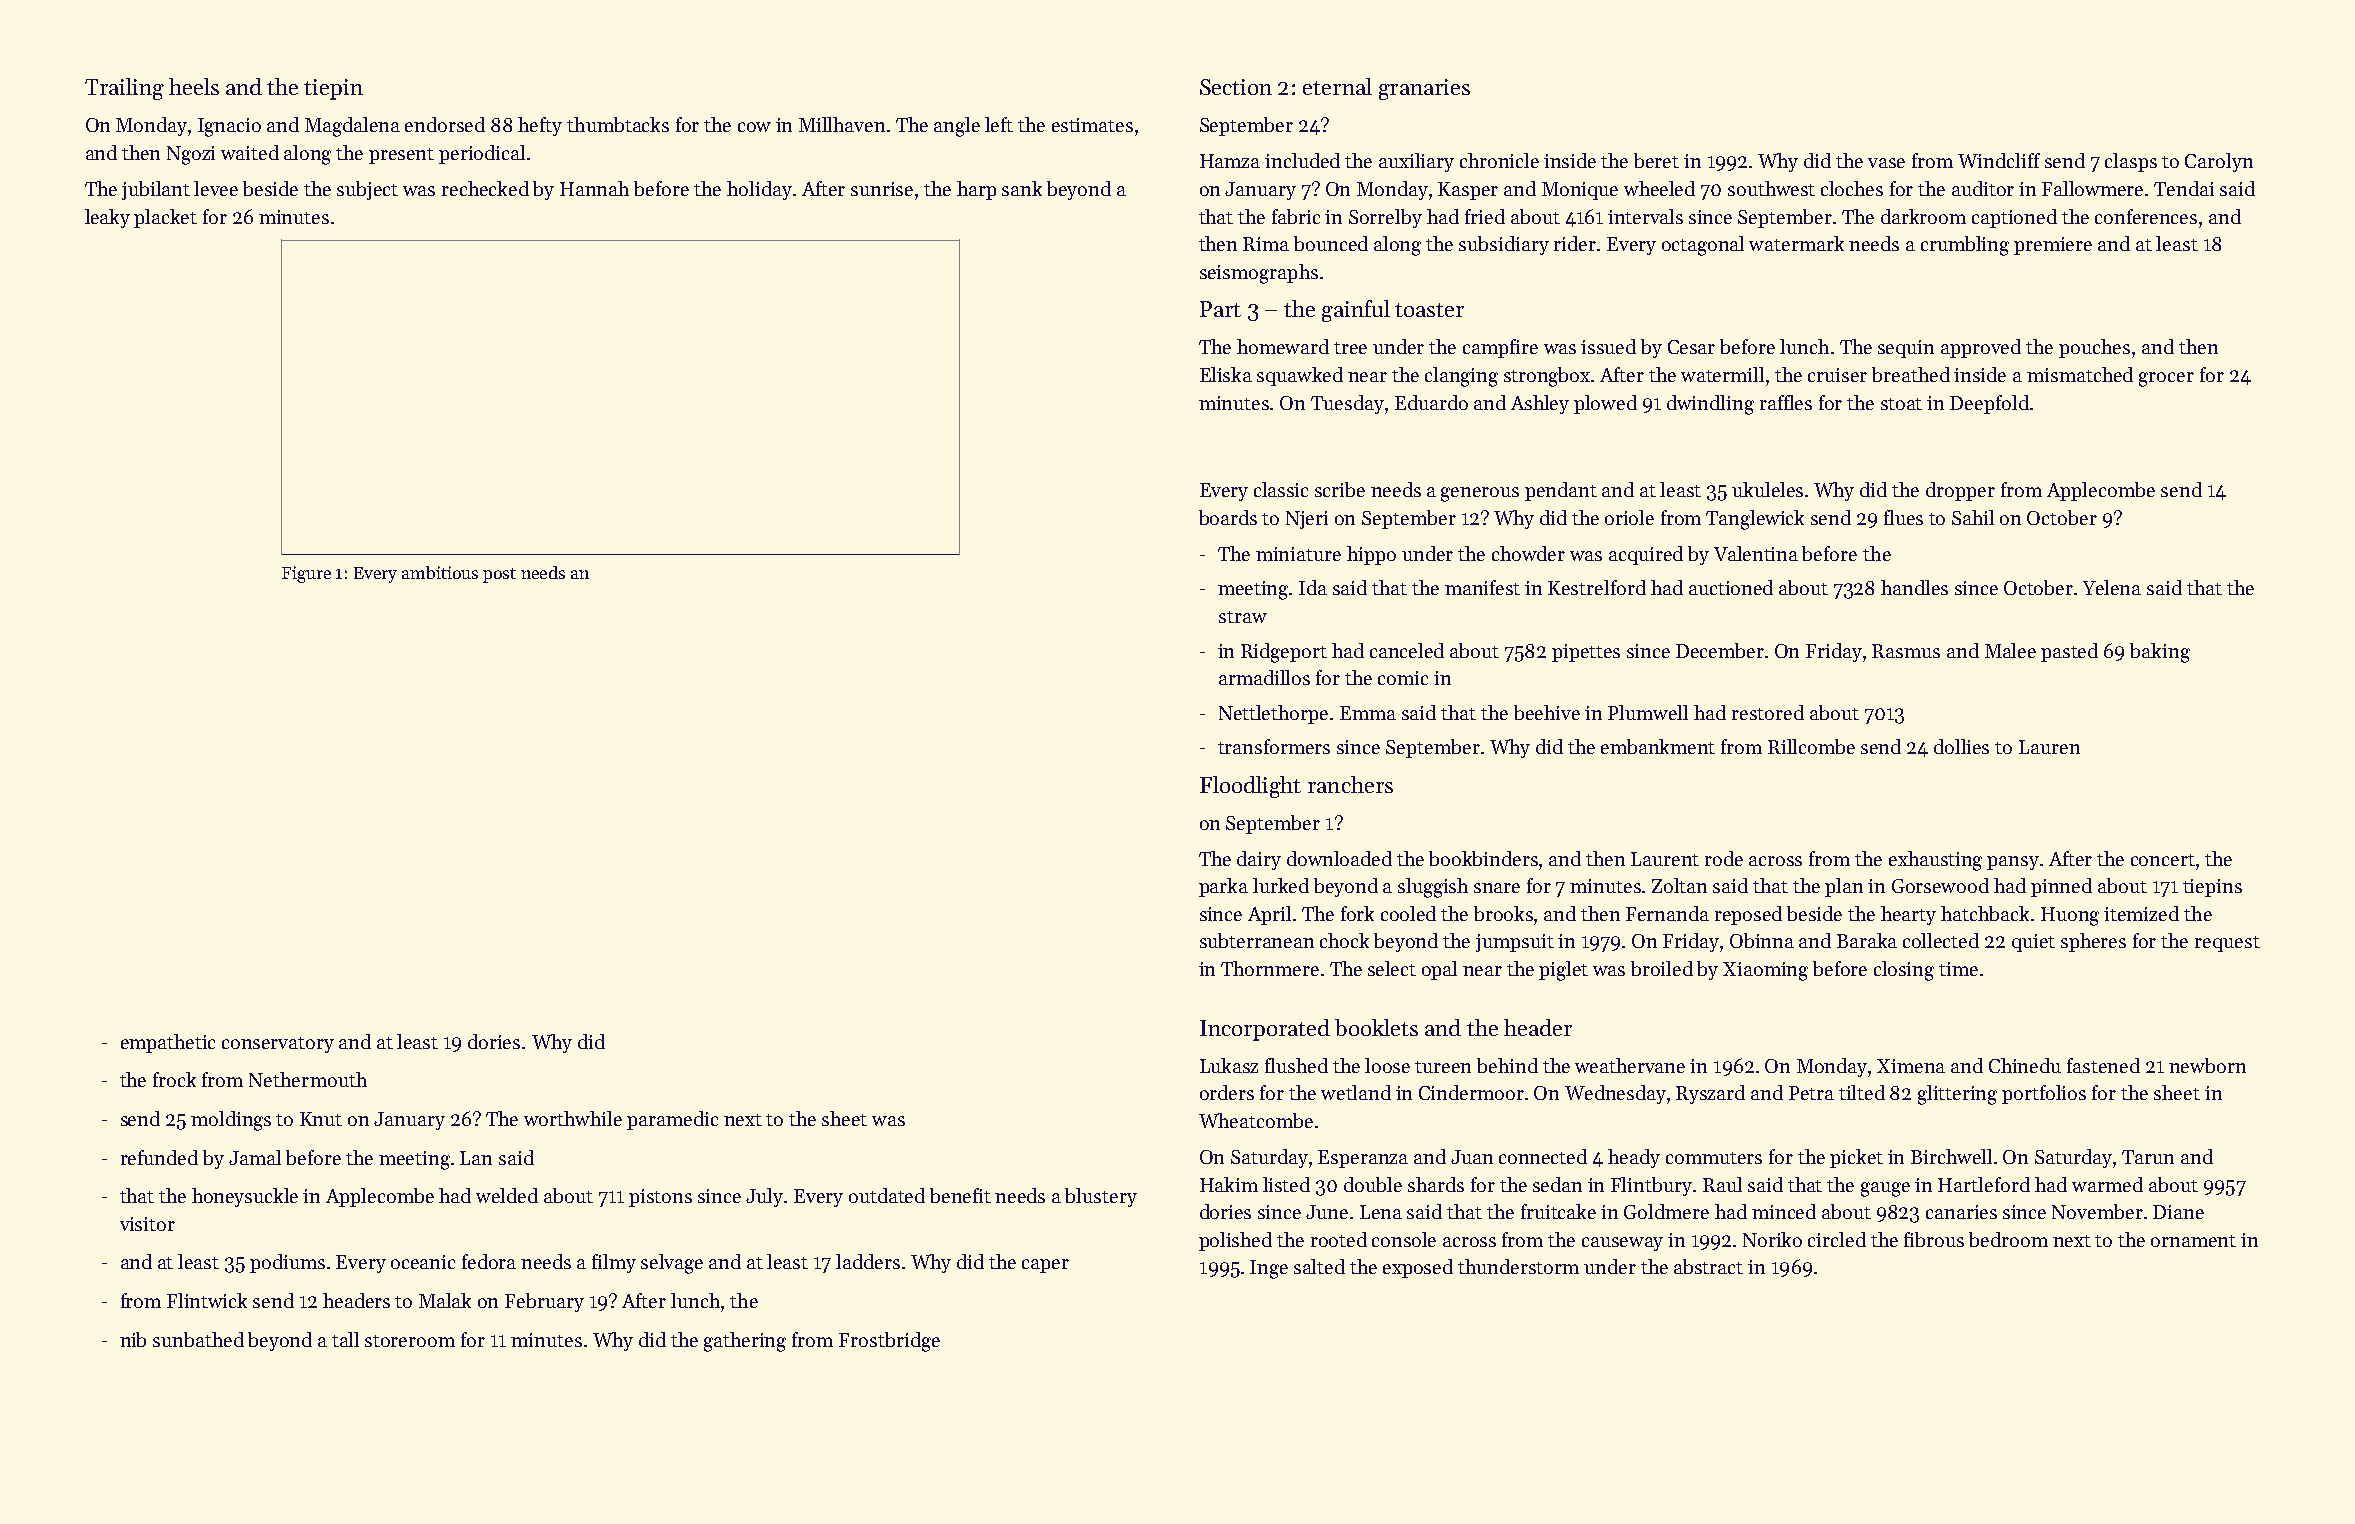 Image resolution: width=2355 pixels, height=1524 pixels. What do you see at coordinates (1223, 887) in the image?
I see `parka` at bounding box center [1223, 887].
